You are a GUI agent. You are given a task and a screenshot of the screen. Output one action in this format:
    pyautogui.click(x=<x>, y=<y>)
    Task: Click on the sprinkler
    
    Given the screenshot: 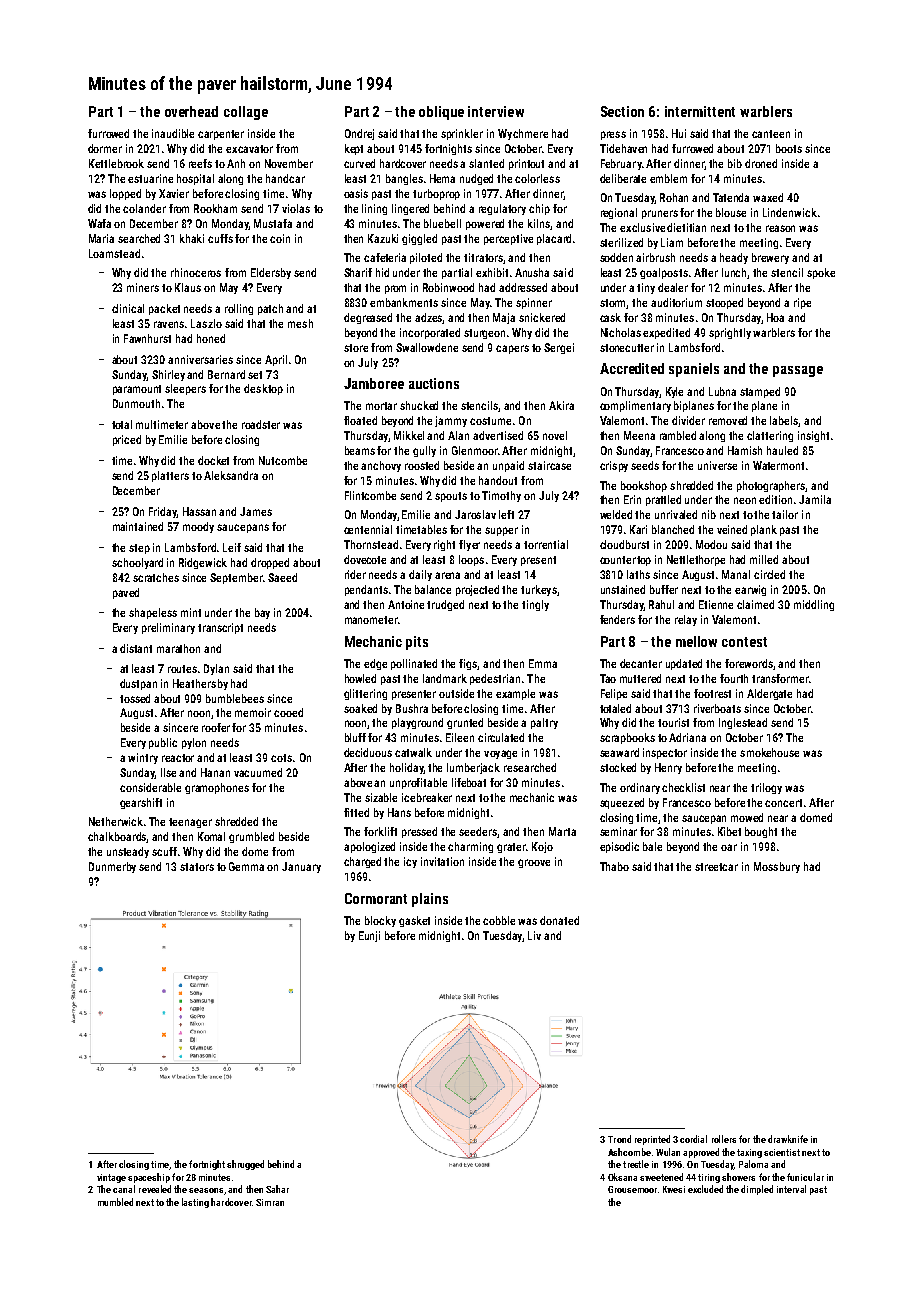 What is the action you would take?
    pyautogui.click(x=462, y=134)
